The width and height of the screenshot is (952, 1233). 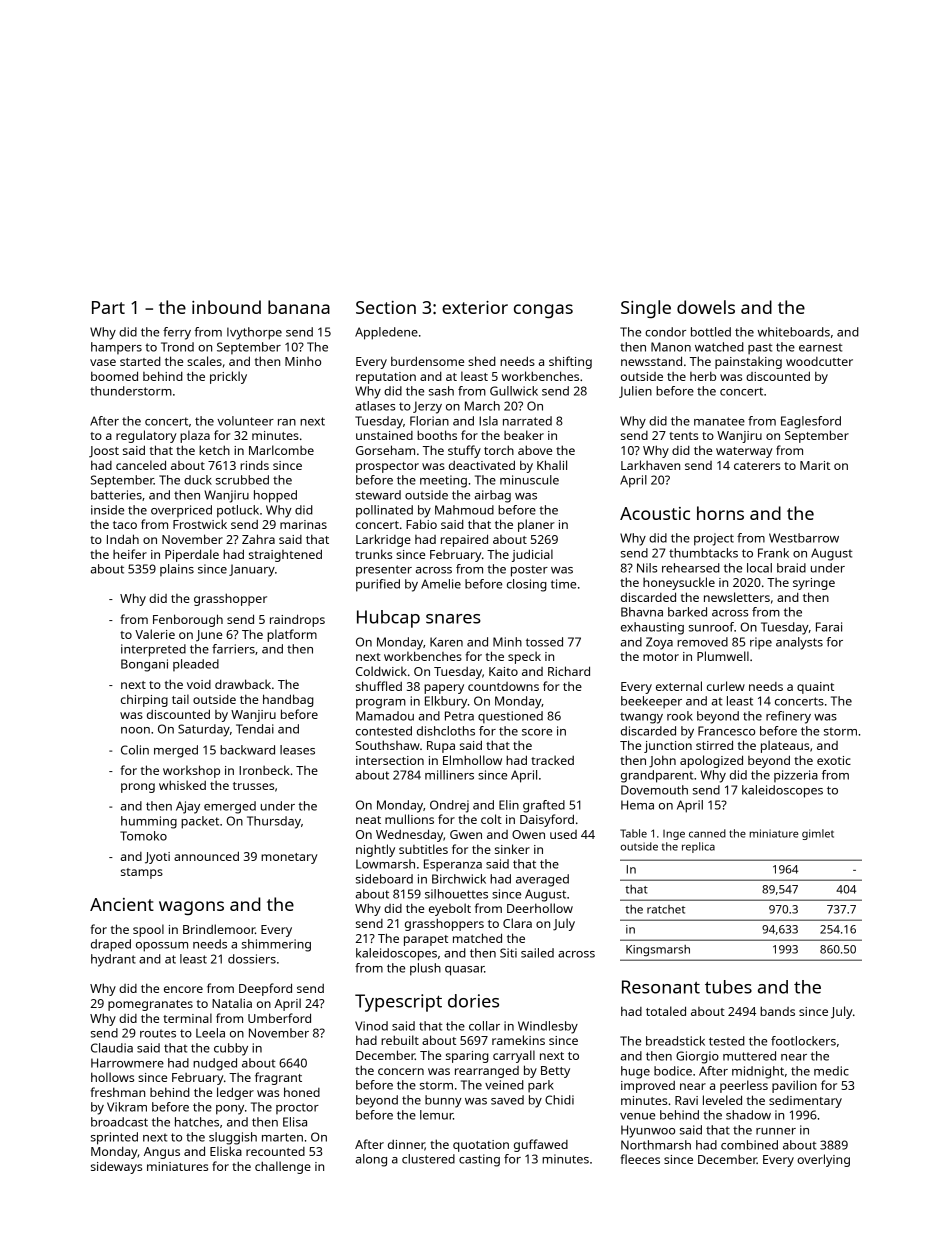 I want to click on trusses, so click(x=253, y=786).
